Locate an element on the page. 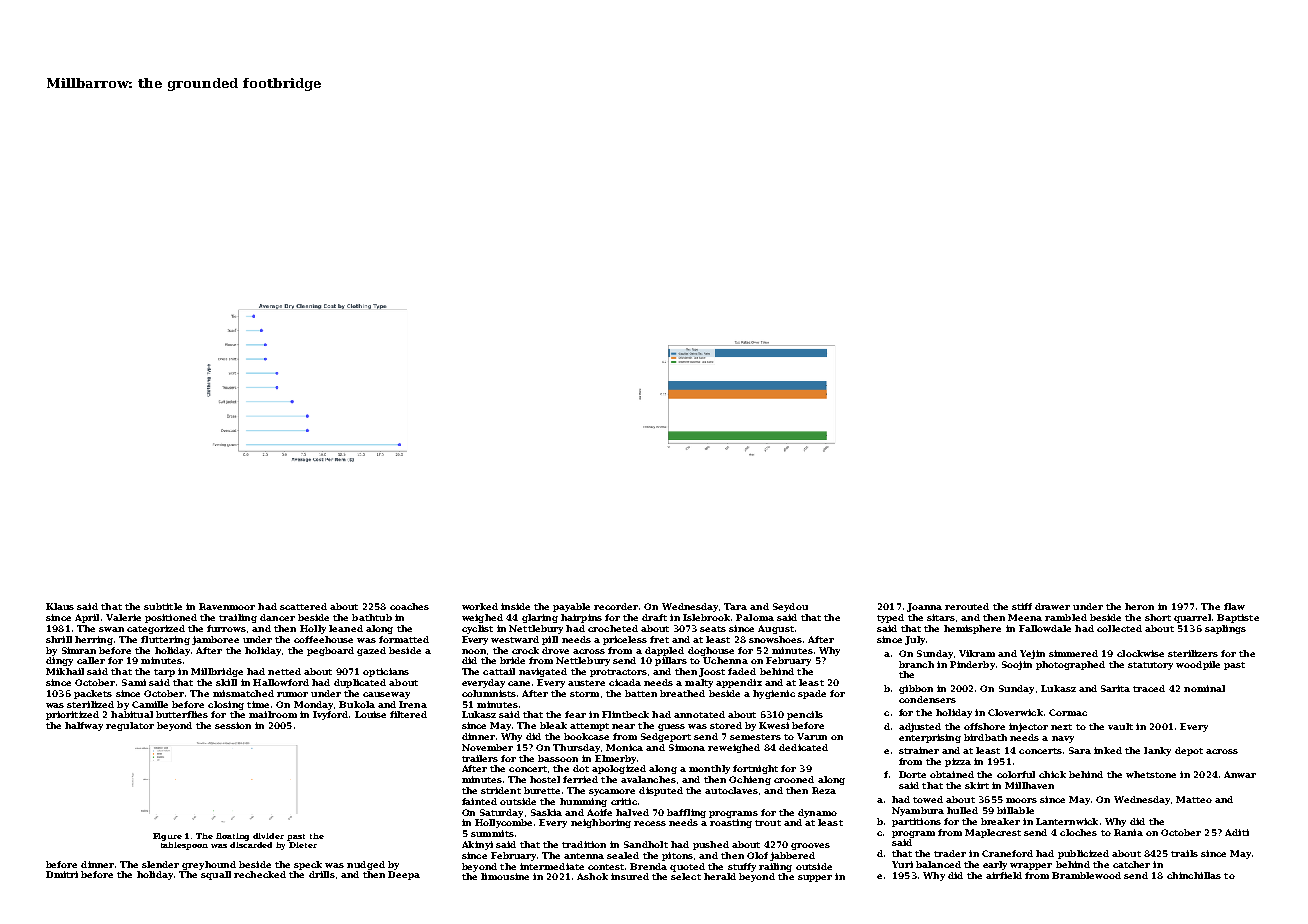 This document has height=924, width=1308. Ashok is located at coordinates (592, 876).
